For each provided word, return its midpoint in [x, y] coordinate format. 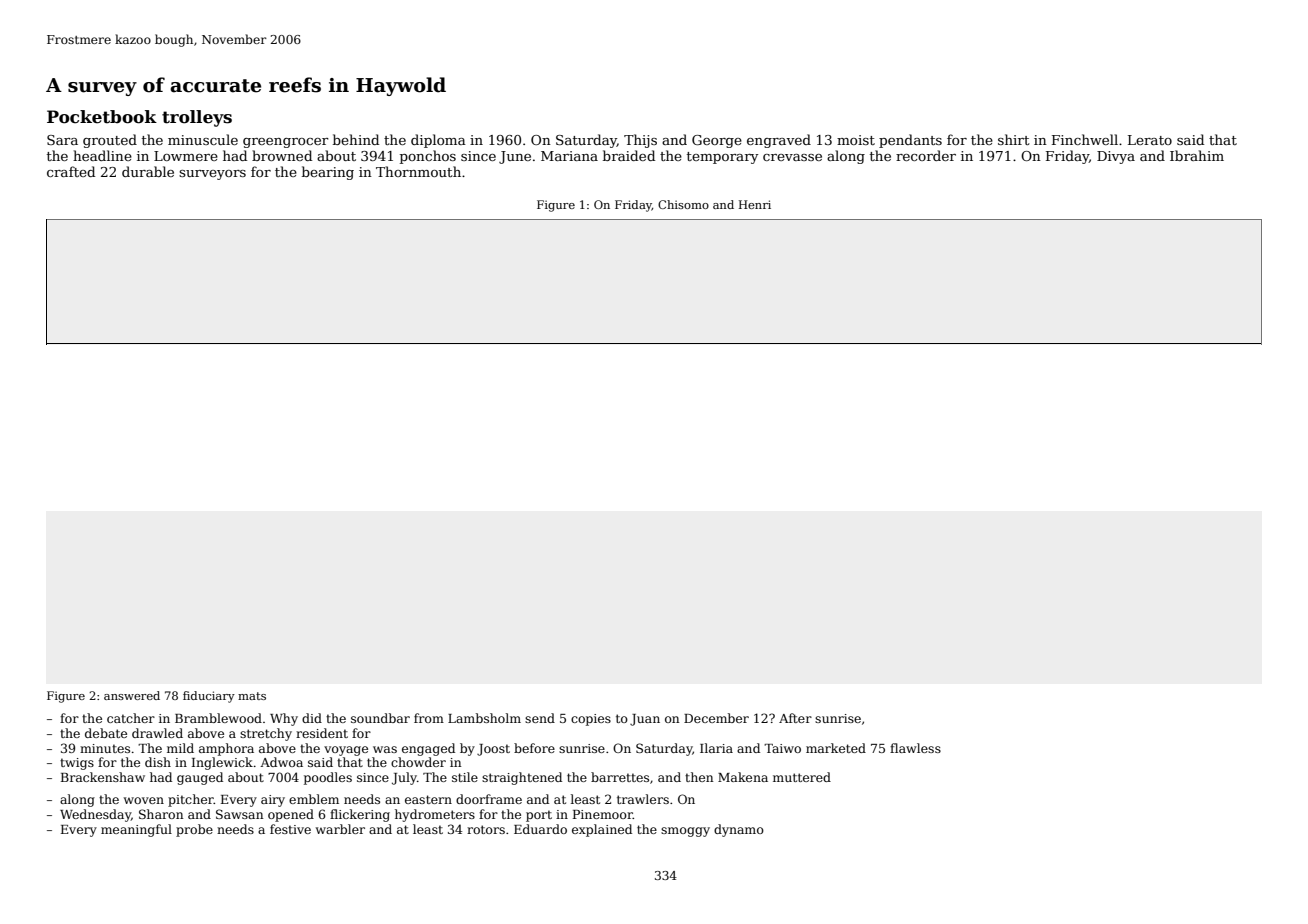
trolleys [197, 118]
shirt [1014, 139]
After [795, 718]
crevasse [792, 157]
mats [252, 696]
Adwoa [281, 762]
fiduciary [209, 697]
